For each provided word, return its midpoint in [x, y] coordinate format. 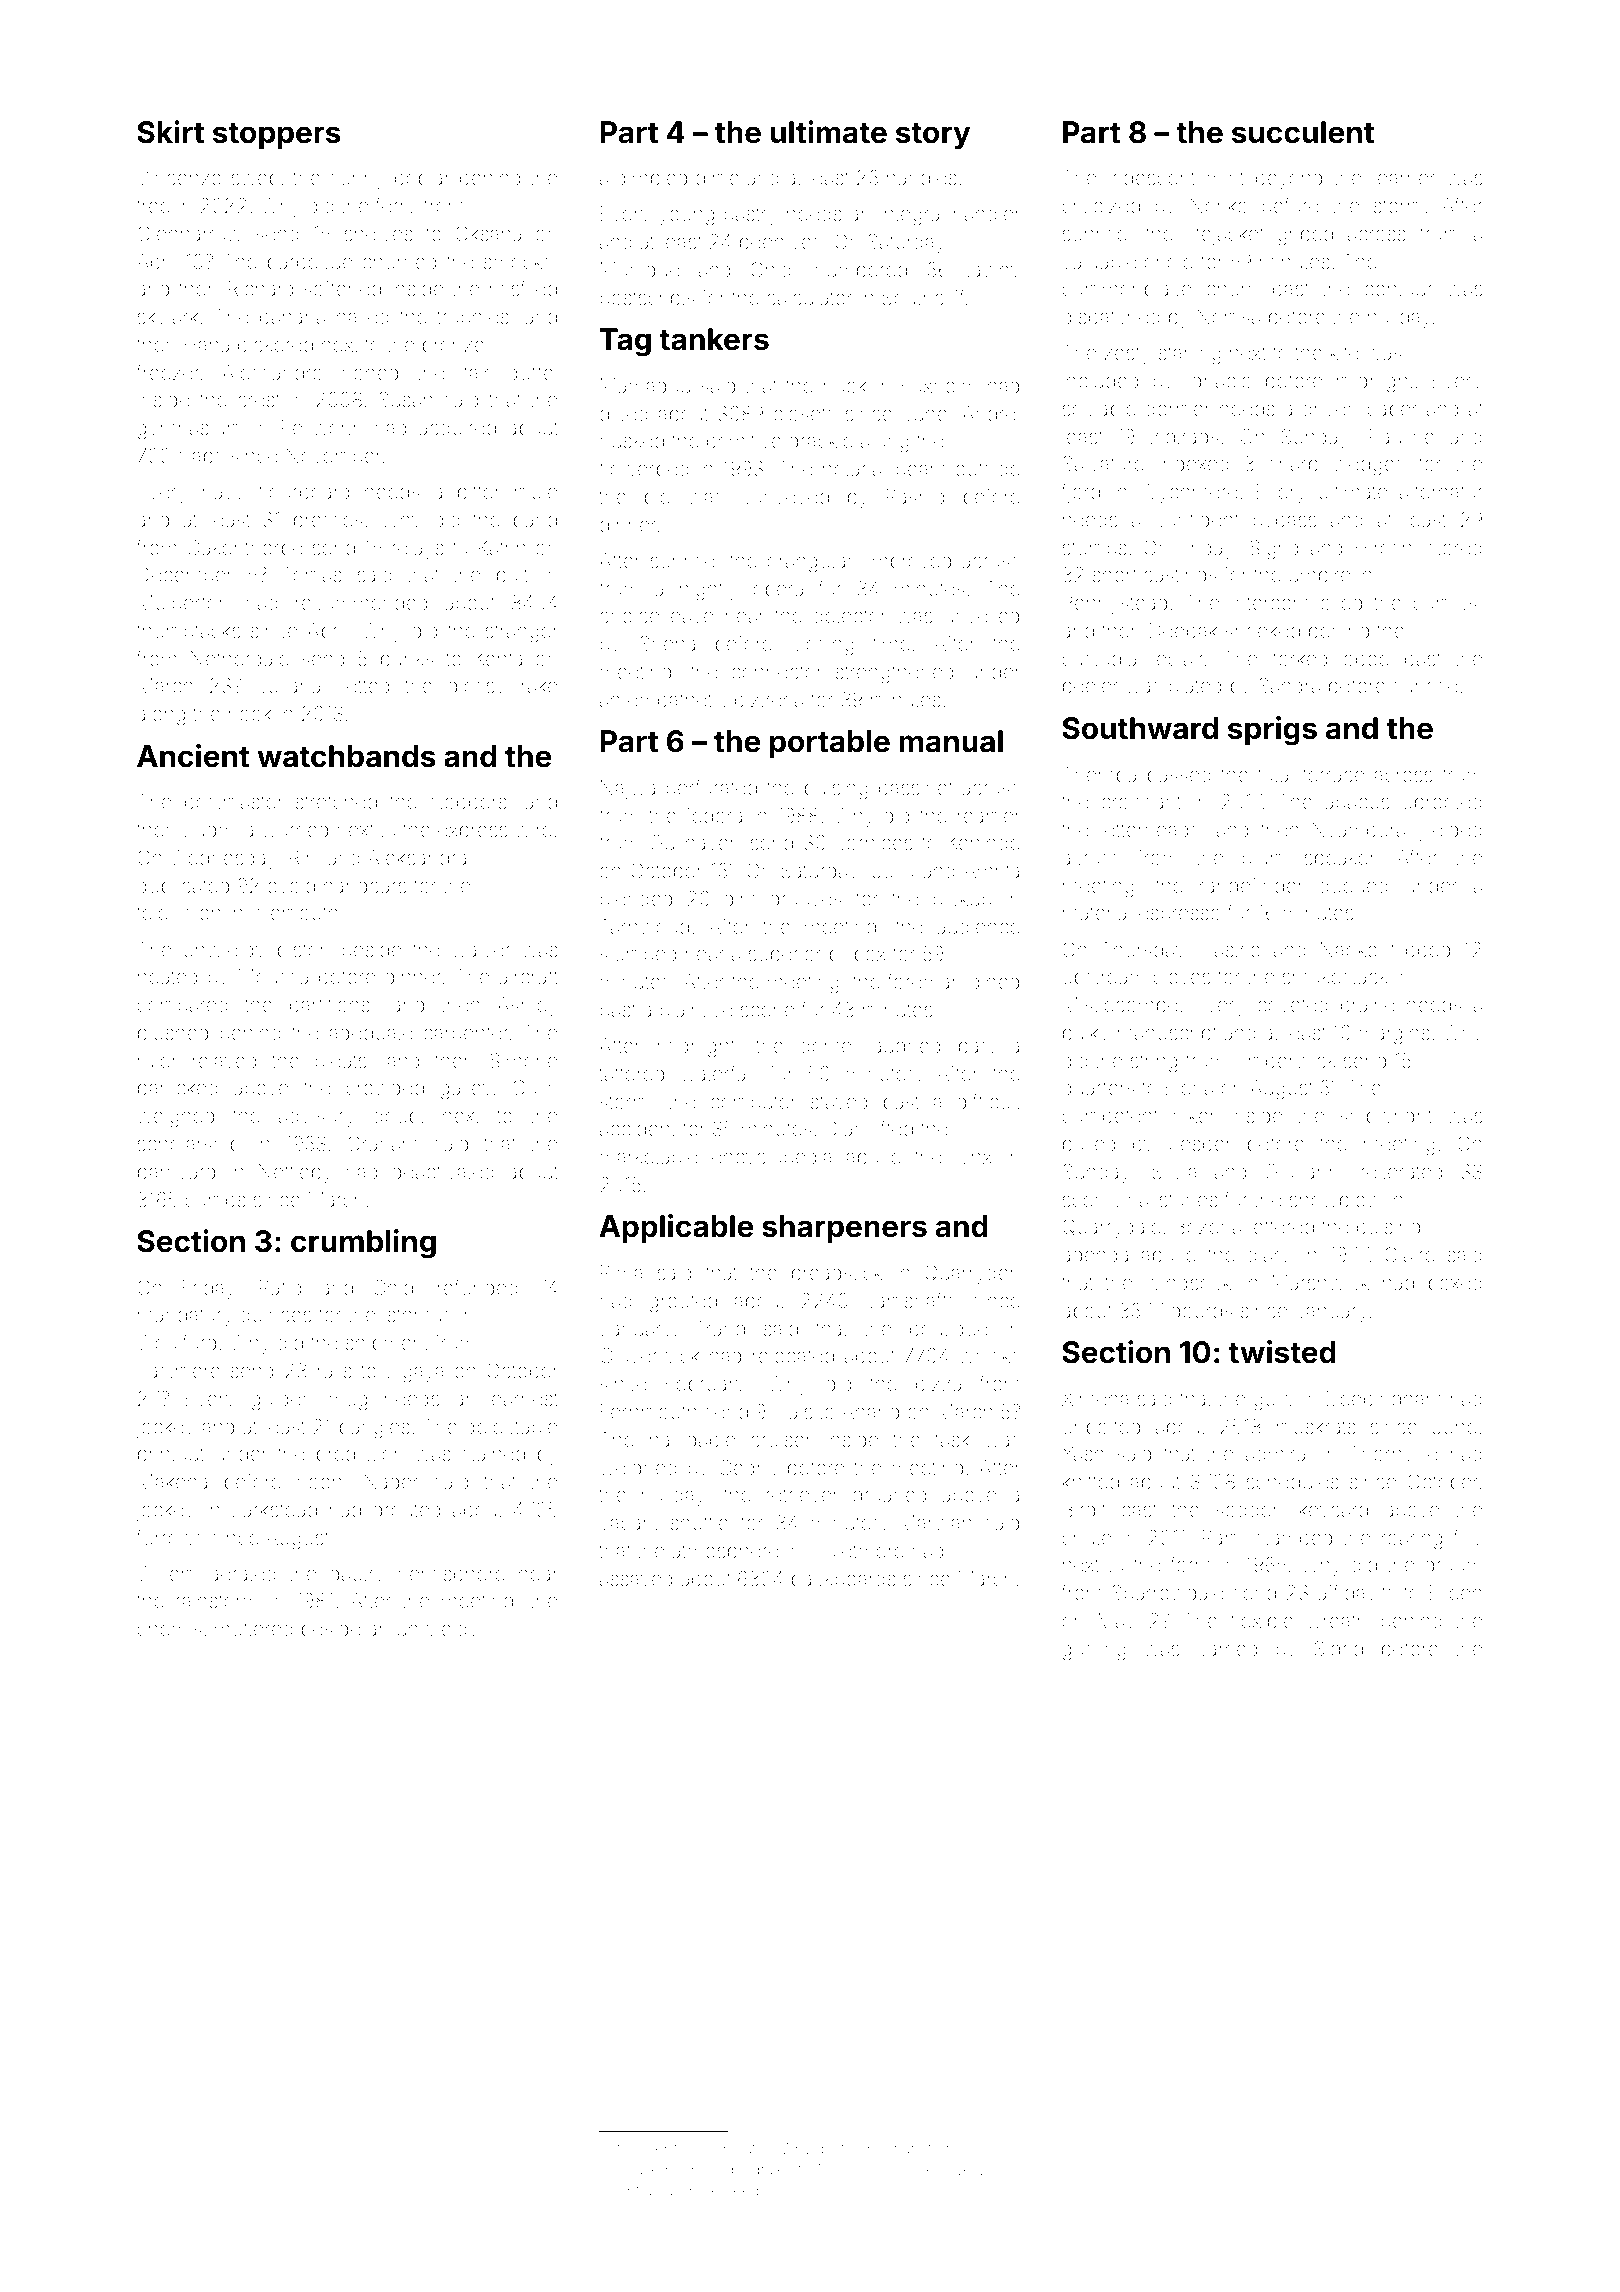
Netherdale [240, 658]
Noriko [1219, 205]
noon [319, 1483]
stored [1455, 547]
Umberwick [1285, 1060]
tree [153, 206]
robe [704, 2190]
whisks [989, 1355]
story [933, 136]
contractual [646, 2190]
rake [539, 685]
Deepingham [1384, 1401]
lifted [893, 1128]
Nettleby [295, 1173]
